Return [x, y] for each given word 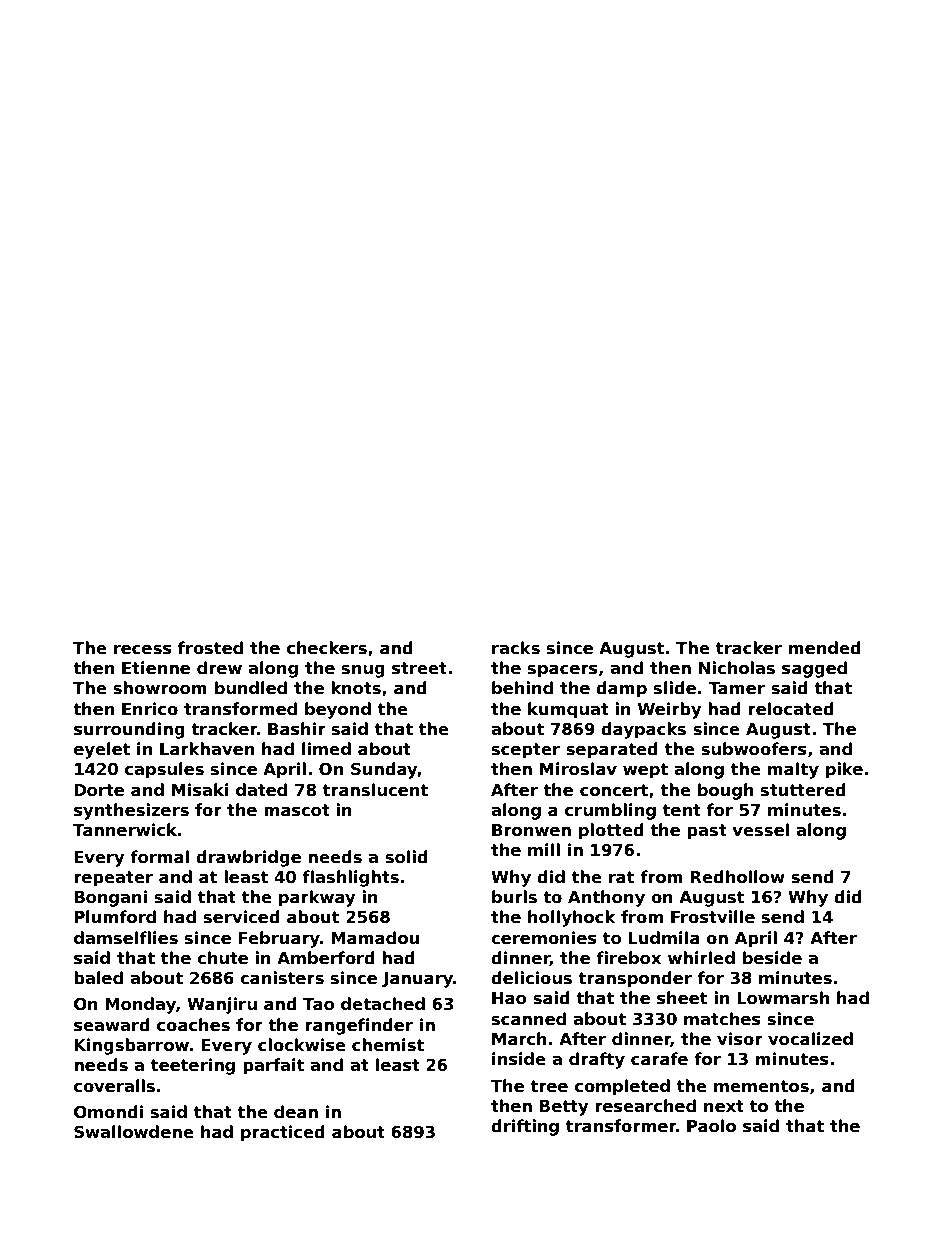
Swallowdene [134, 1132]
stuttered [803, 790]
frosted [210, 648]
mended [825, 648]
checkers [327, 648]
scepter [526, 751]
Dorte [99, 790]
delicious [531, 978]
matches [722, 1019]
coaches [193, 1025]
